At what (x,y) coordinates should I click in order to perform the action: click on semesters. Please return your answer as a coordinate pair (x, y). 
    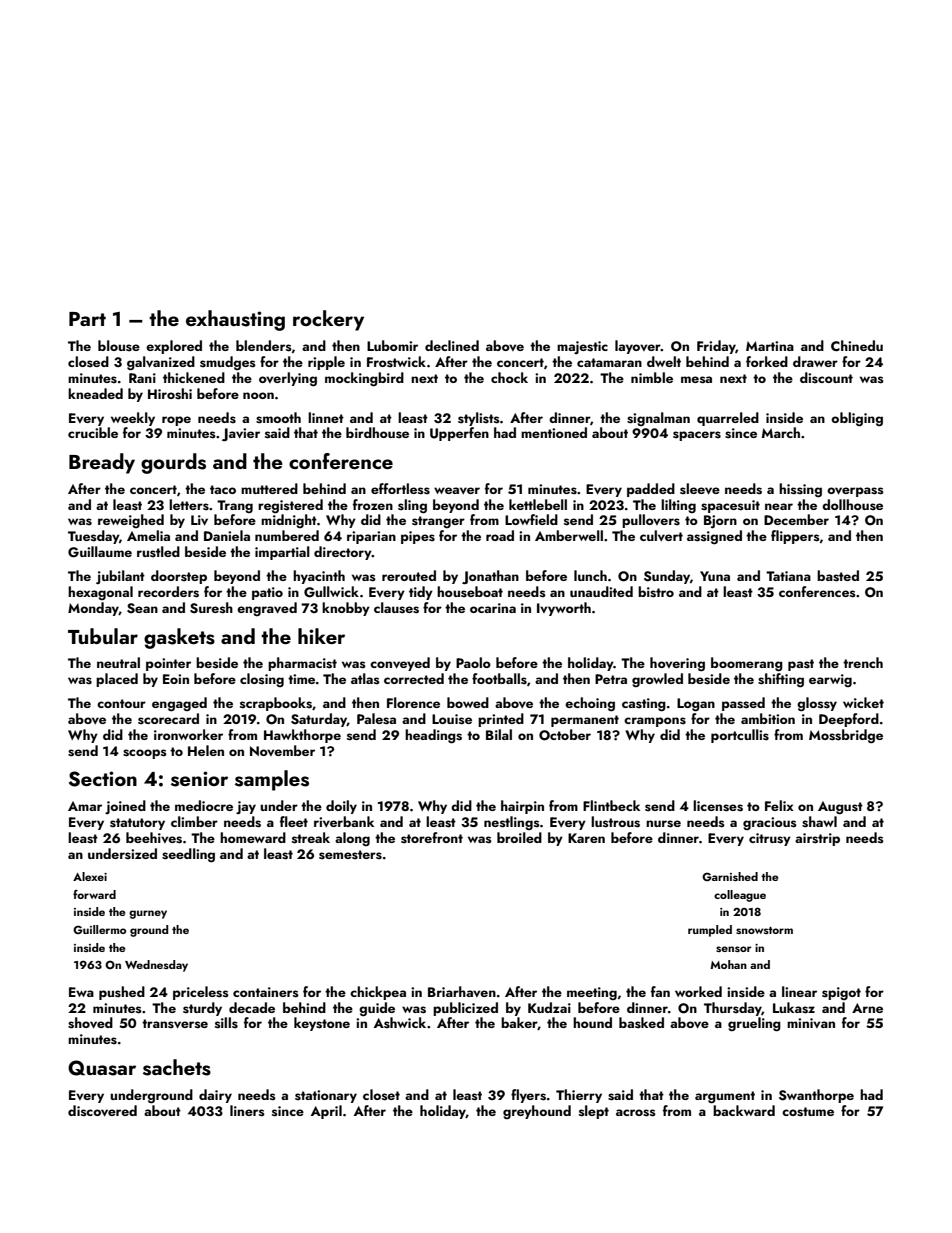
    Looking at the image, I should click on (350, 855).
